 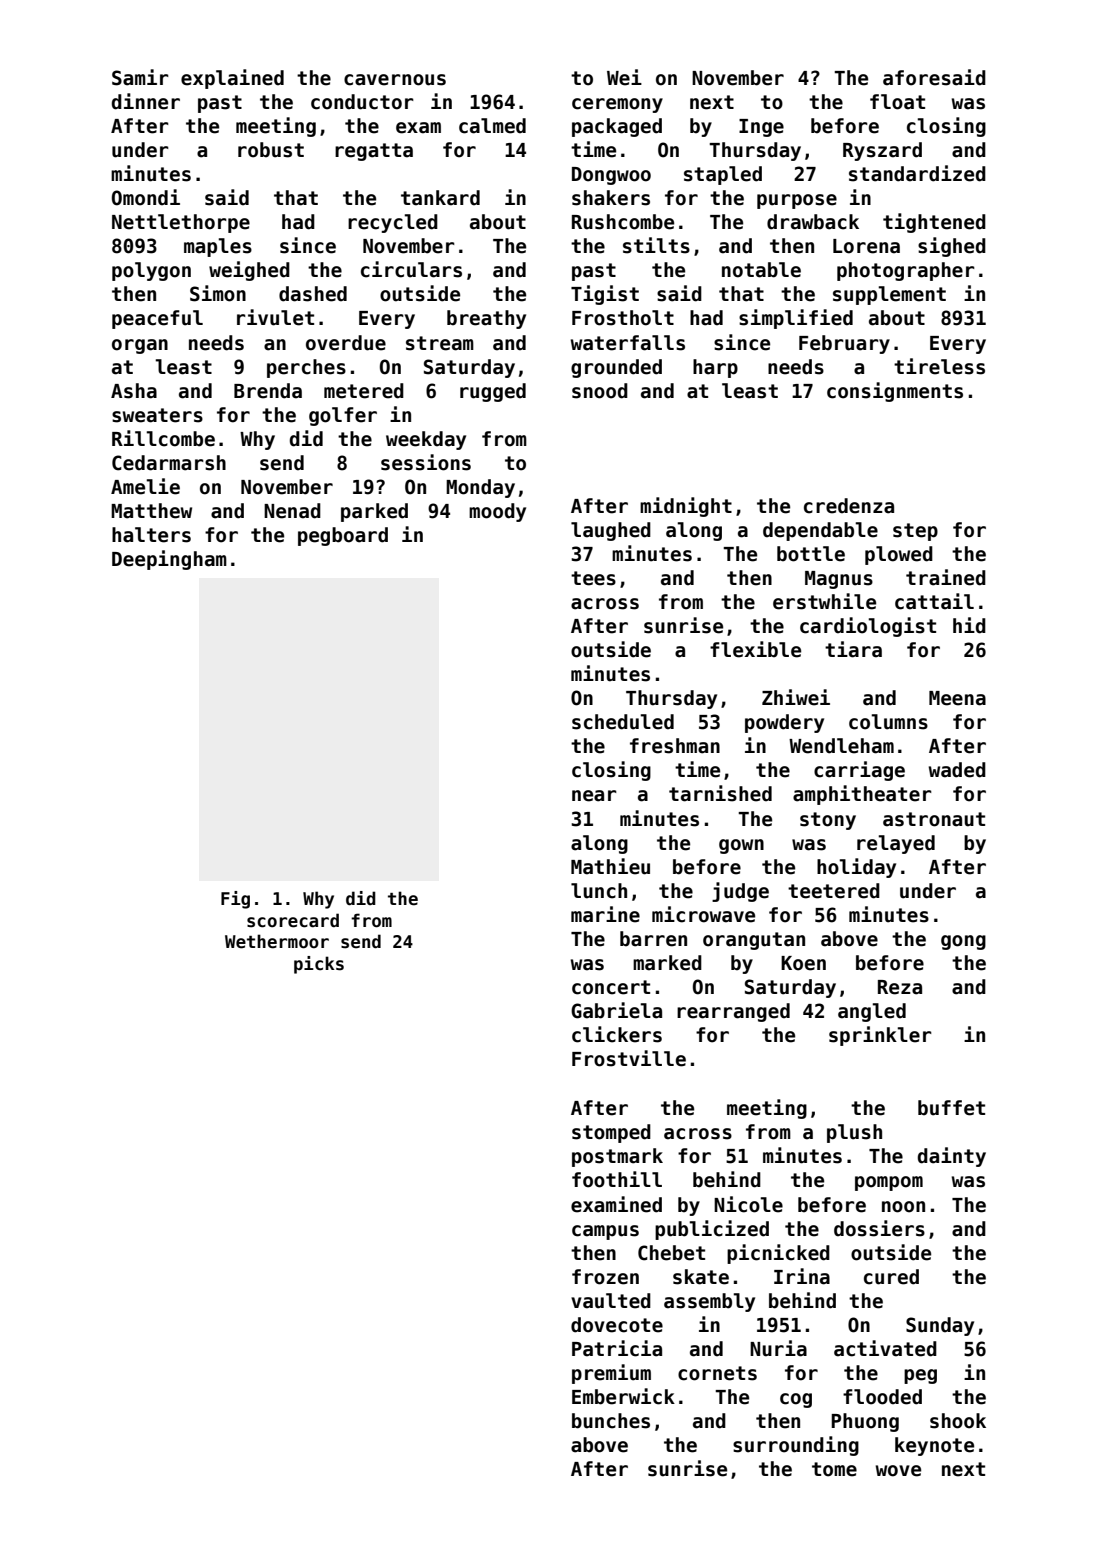 What do you see at coordinates (218, 293) in the page?
I see `Simon` at bounding box center [218, 293].
